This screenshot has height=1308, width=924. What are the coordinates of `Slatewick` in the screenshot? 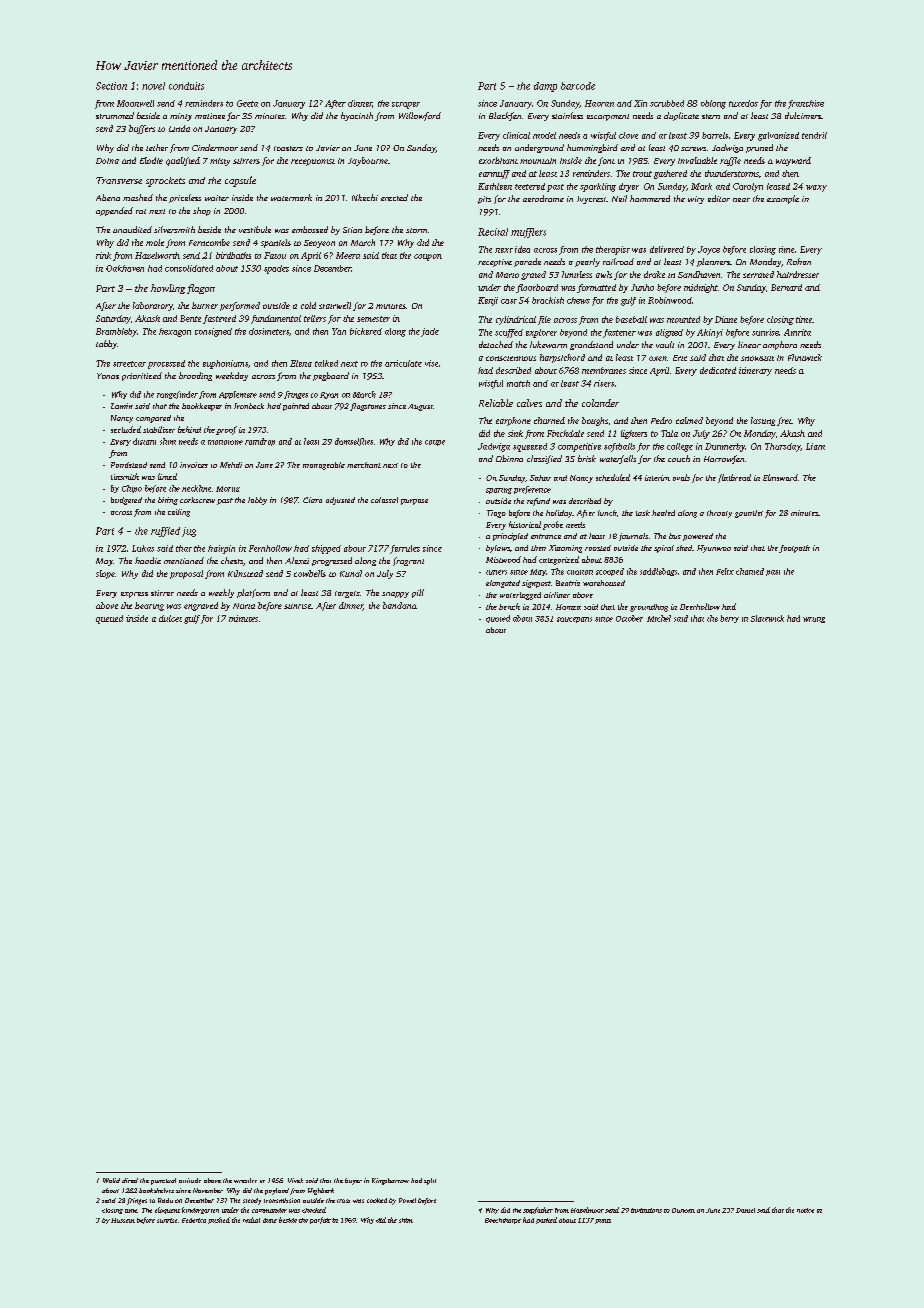 It's located at (767, 618).
